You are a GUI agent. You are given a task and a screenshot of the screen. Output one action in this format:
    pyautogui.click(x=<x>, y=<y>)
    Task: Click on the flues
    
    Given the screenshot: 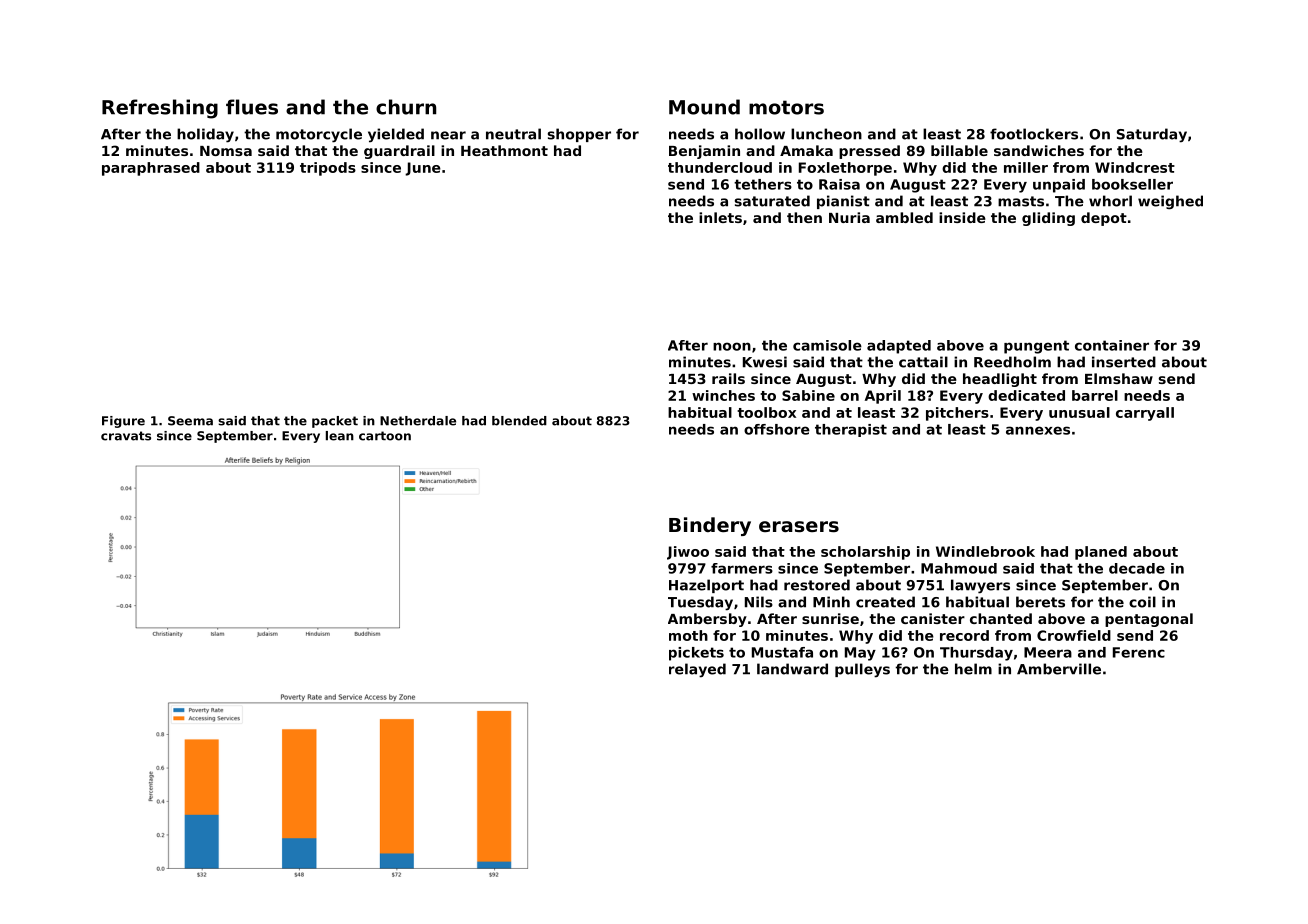 What is the action you would take?
    pyautogui.click(x=252, y=107)
